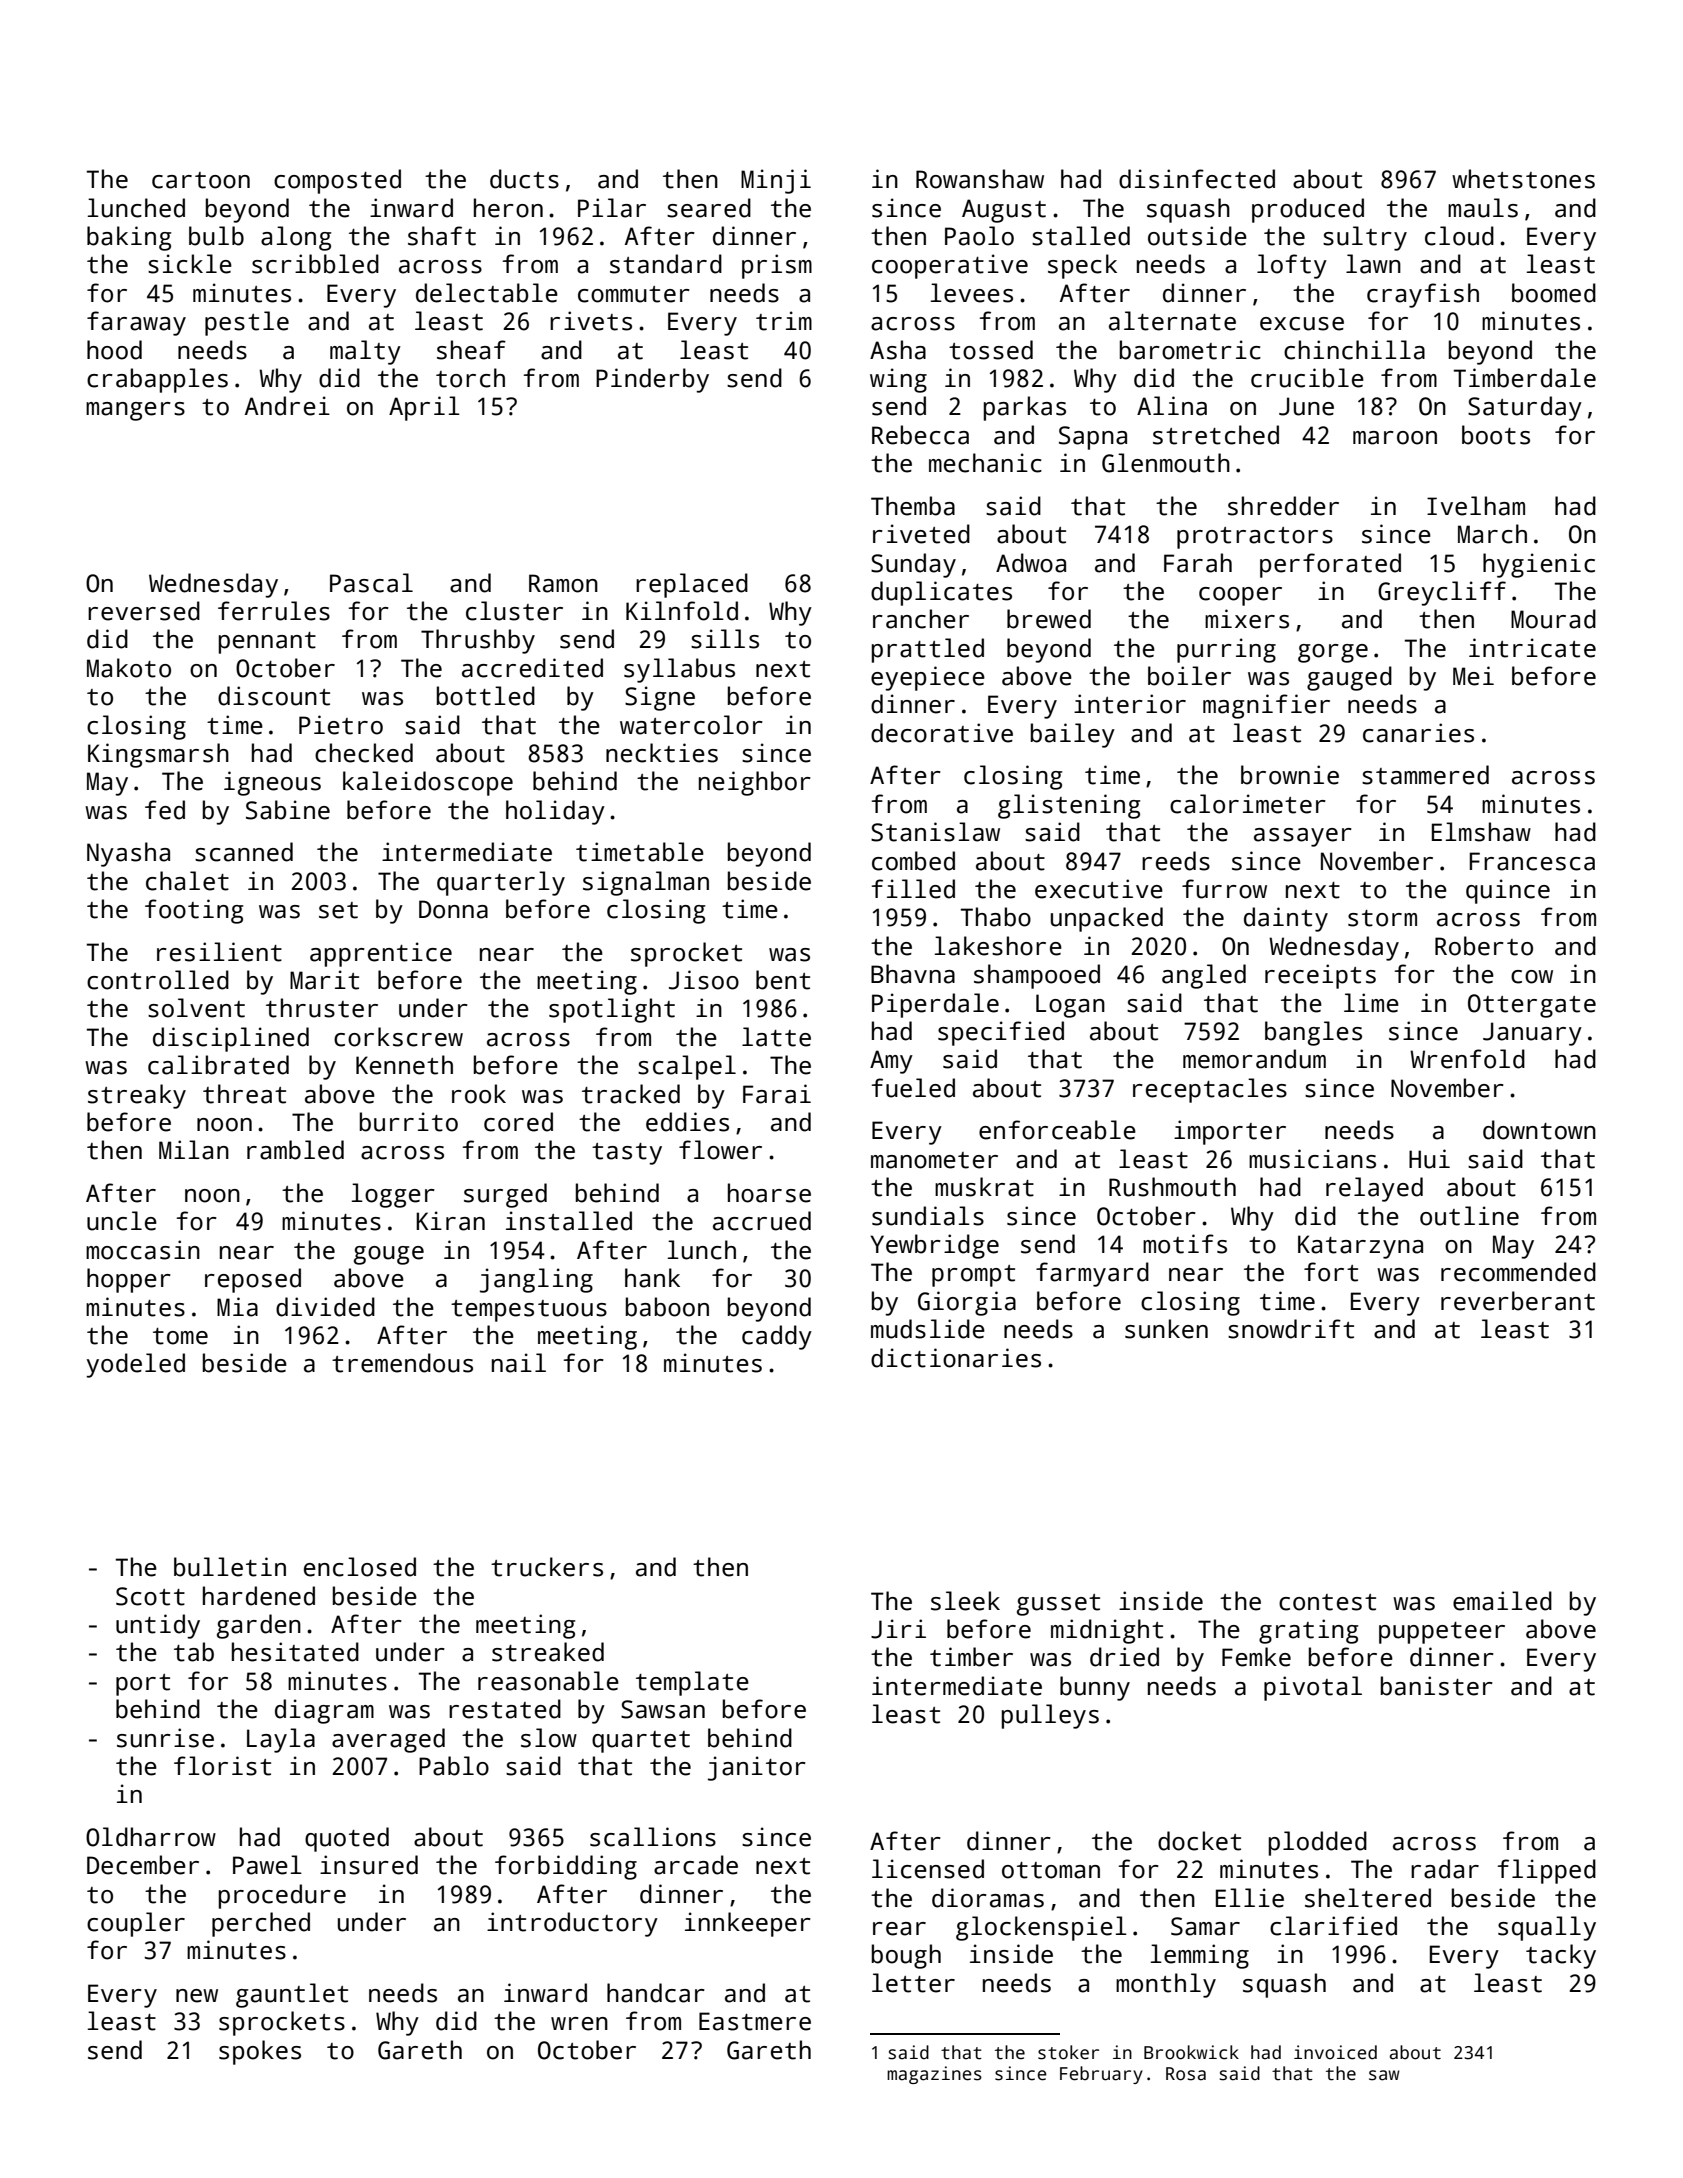 This document has height=2178, width=1683. Describe the element at coordinates (956, 1358) in the document. I see `dictionaries` at that location.
